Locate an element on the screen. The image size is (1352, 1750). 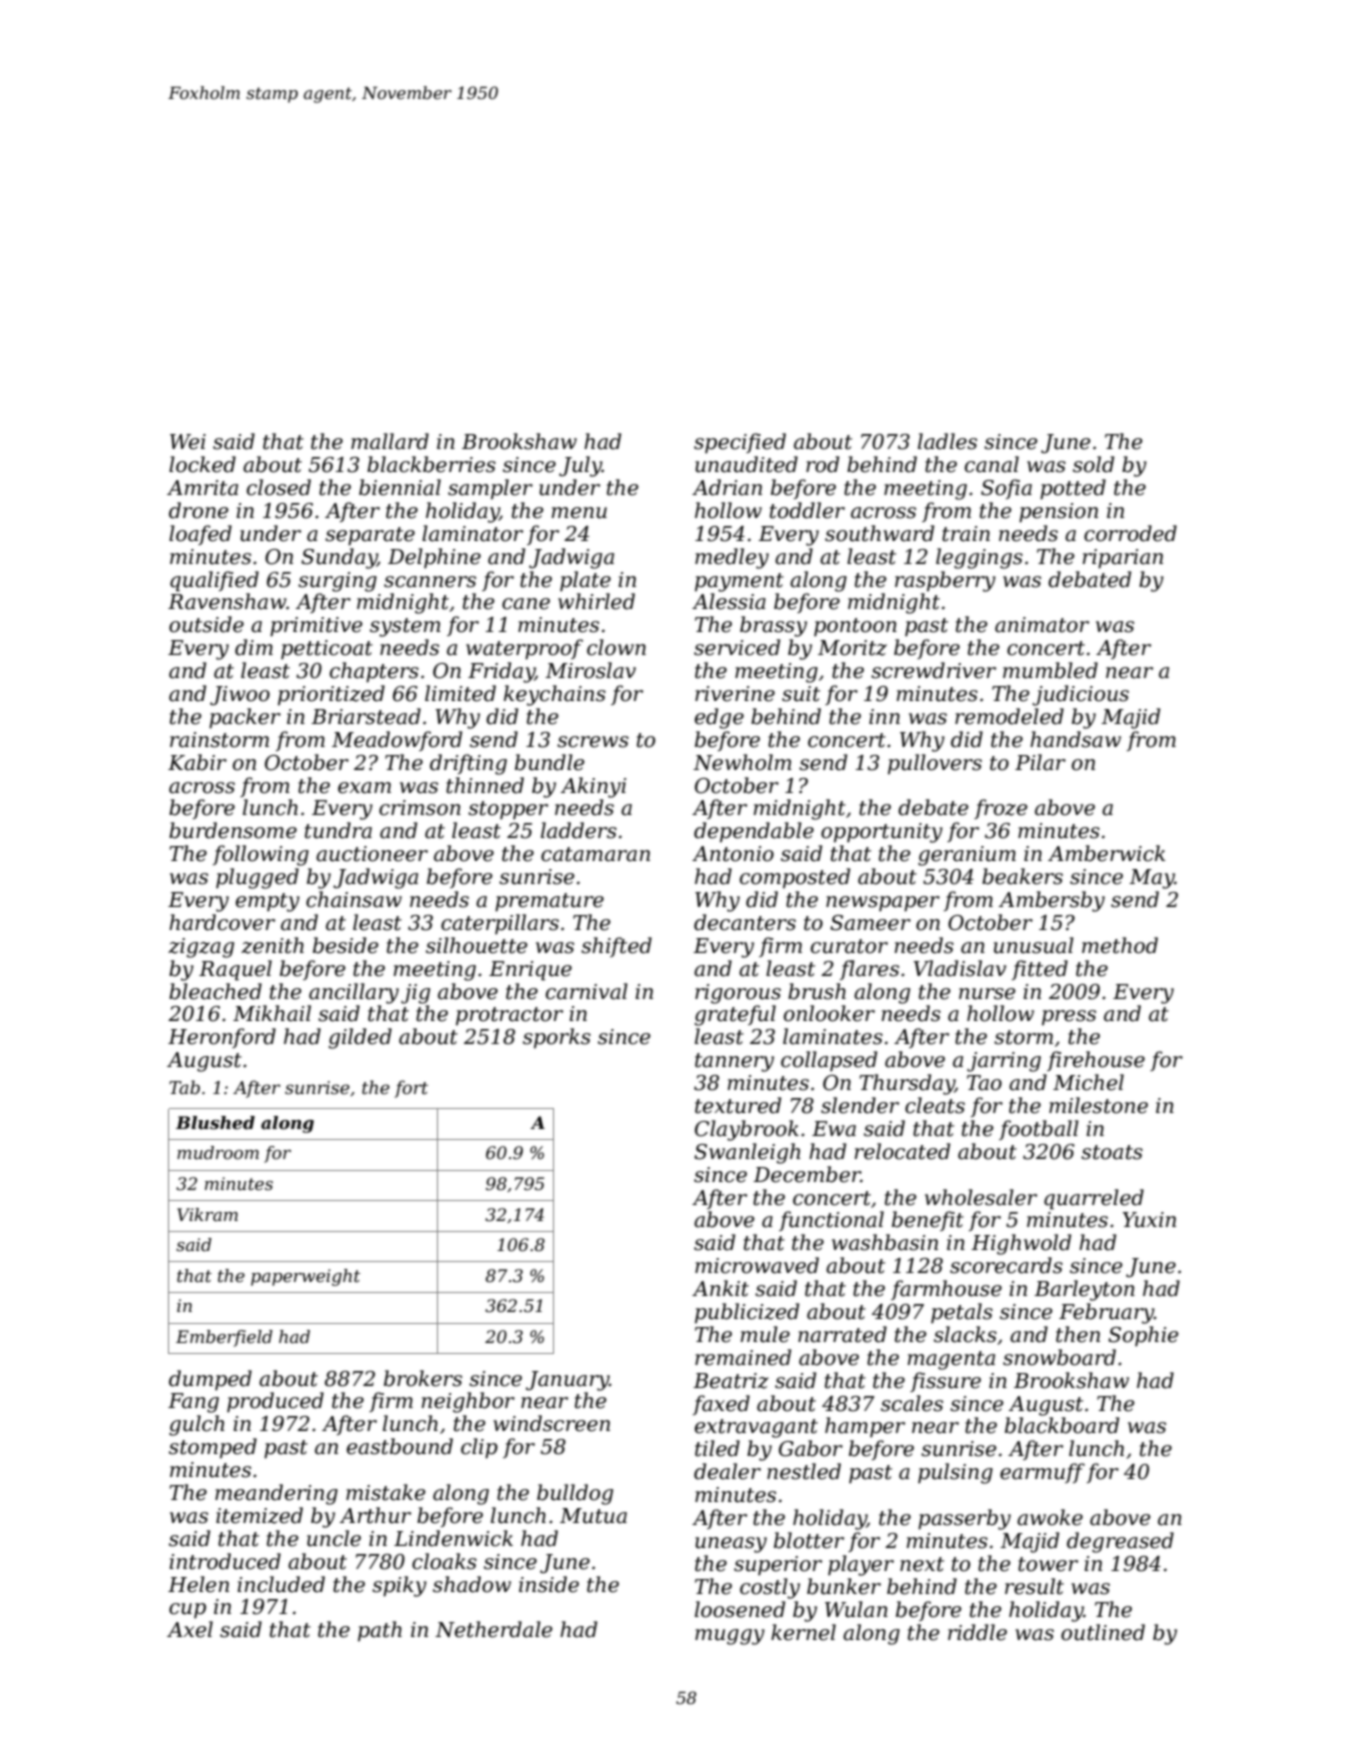
plugged is located at coordinates (257, 878).
